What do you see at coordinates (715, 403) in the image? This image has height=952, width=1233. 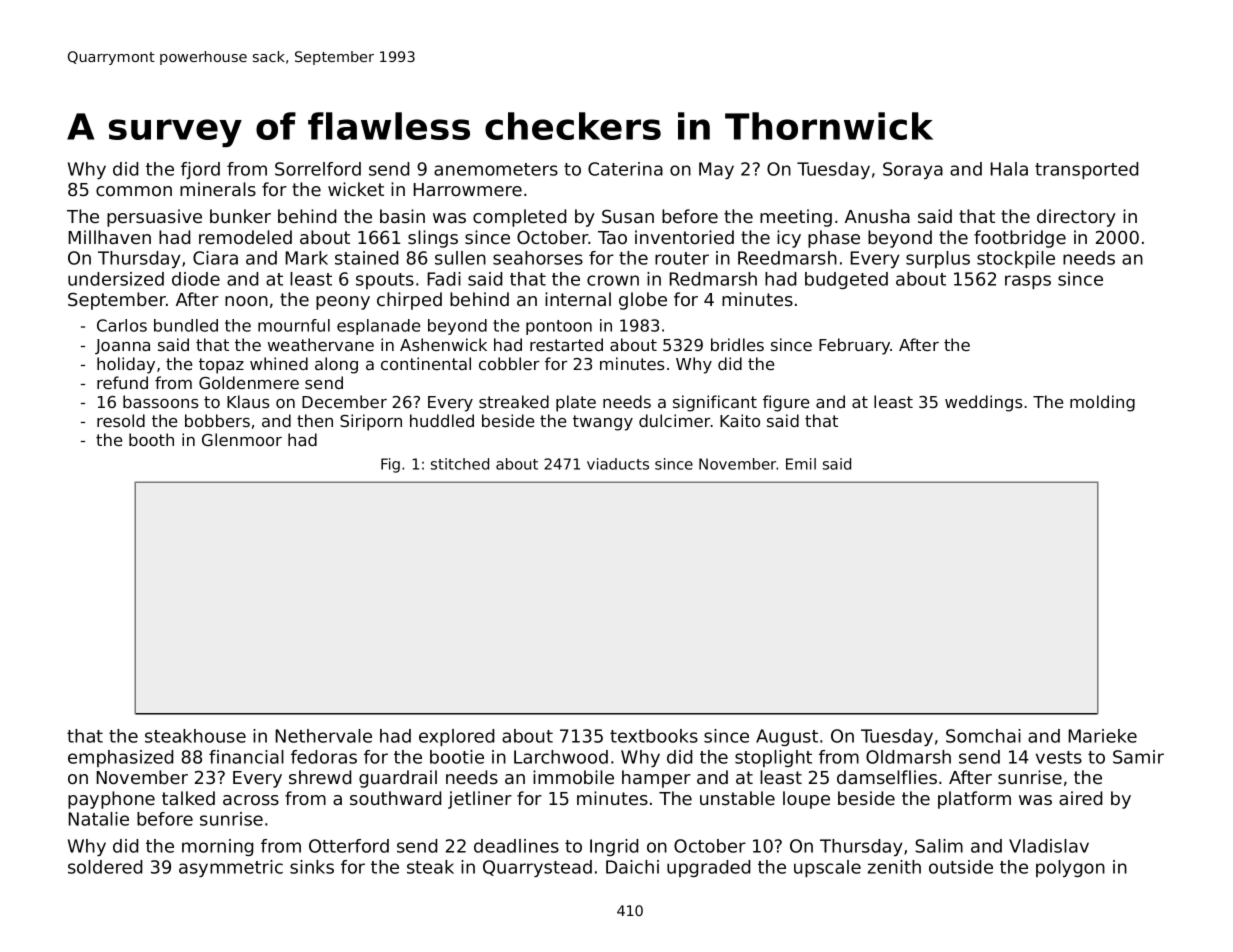 I see `significant` at bounding box center [715, 403].
